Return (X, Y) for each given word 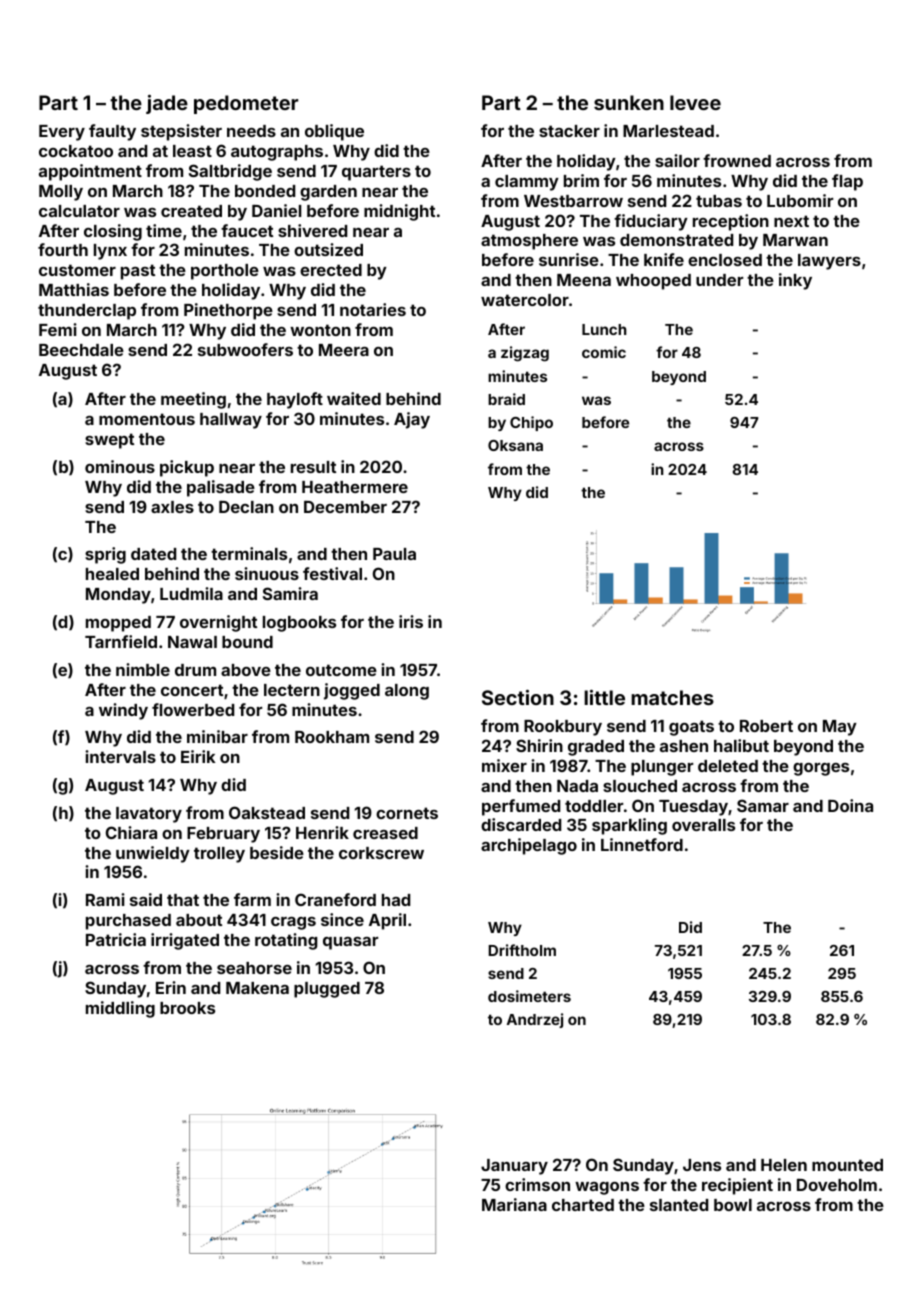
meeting (193, 400)
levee (695, 102)
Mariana (514, 1204)
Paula (394, 554)
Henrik (322, 832)
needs (251, 131)
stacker (569, 131)
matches (672, 697)
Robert (766, 726)
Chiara (131, 832)
